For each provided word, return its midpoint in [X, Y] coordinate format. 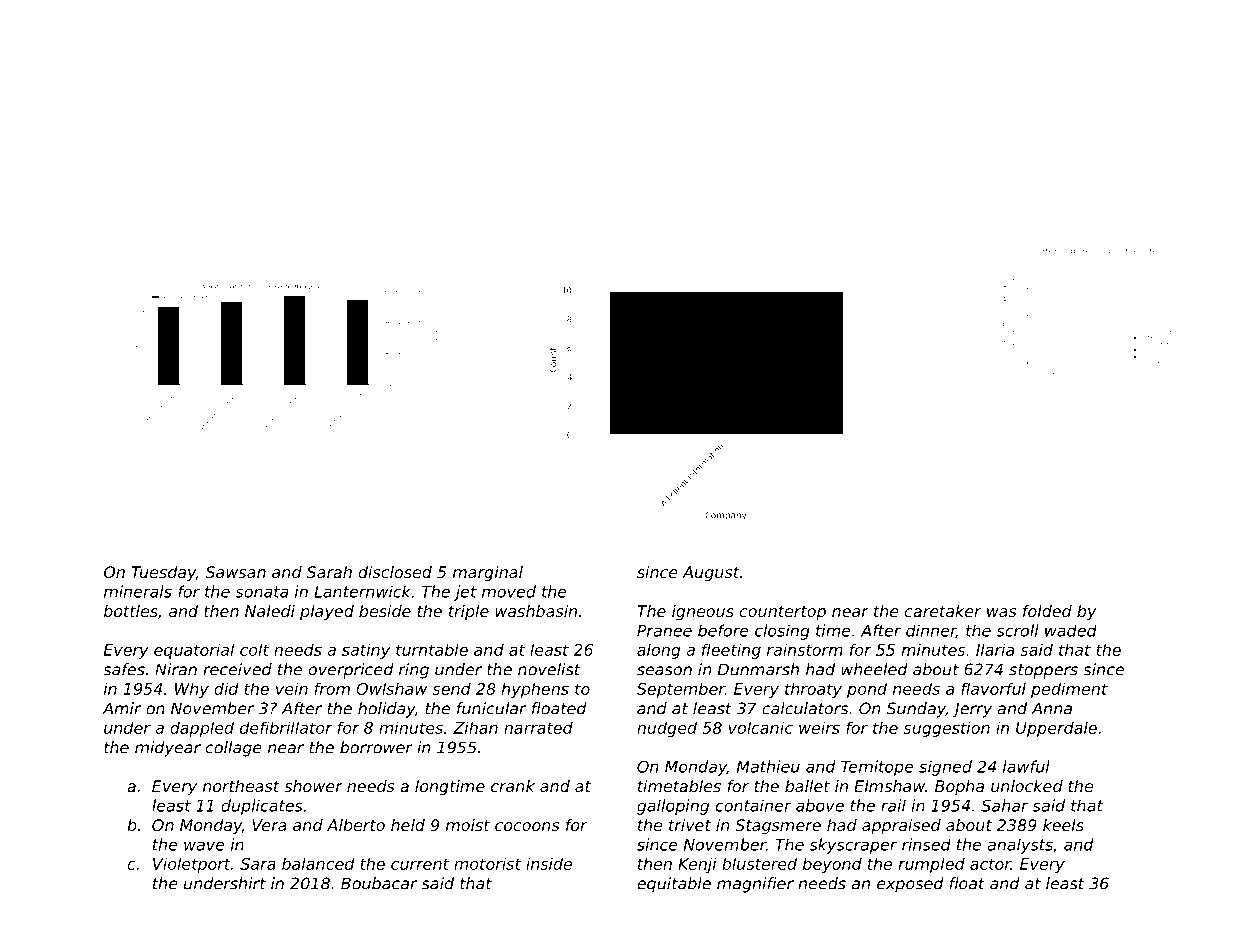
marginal [488, 574]
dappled [202, 729]
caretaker [943, 611]
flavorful [993, 688]
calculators [805, 708]
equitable [674, 885]
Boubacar [379, 883]
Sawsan [236, 572]
